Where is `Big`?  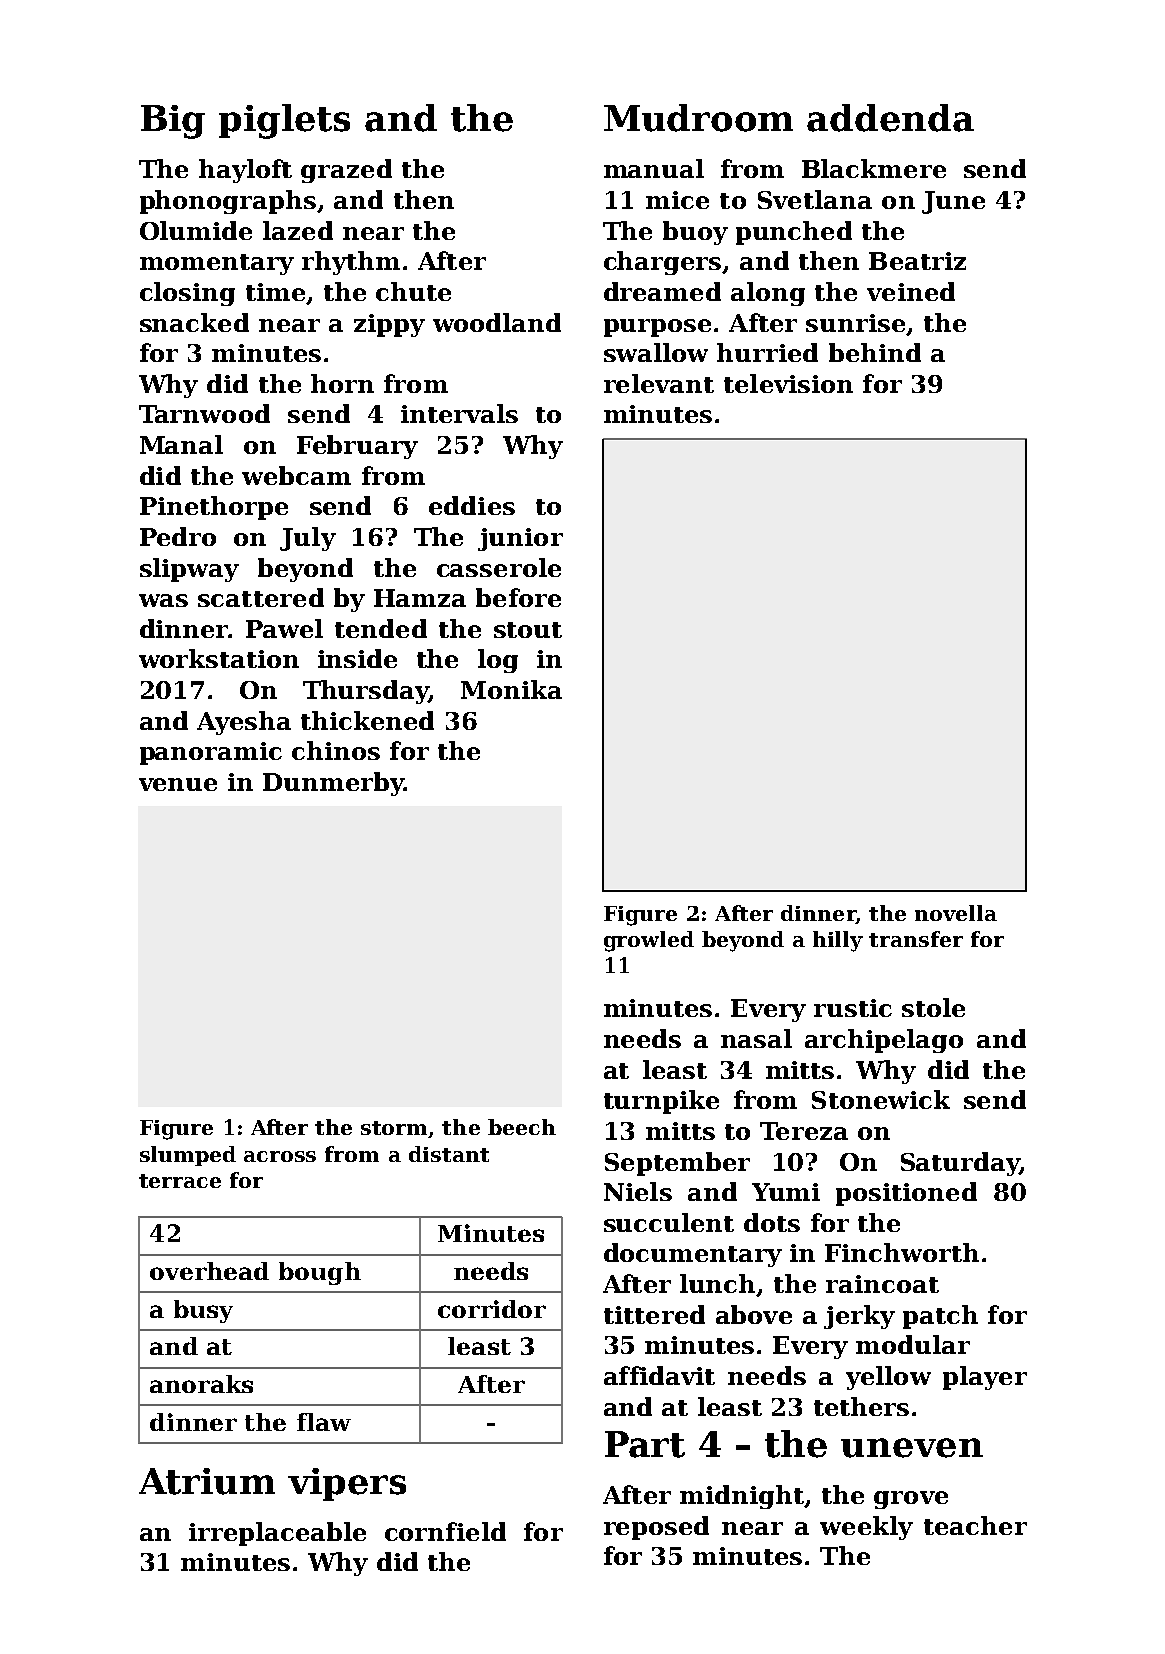 Big is located at coordinates (173, 122).
